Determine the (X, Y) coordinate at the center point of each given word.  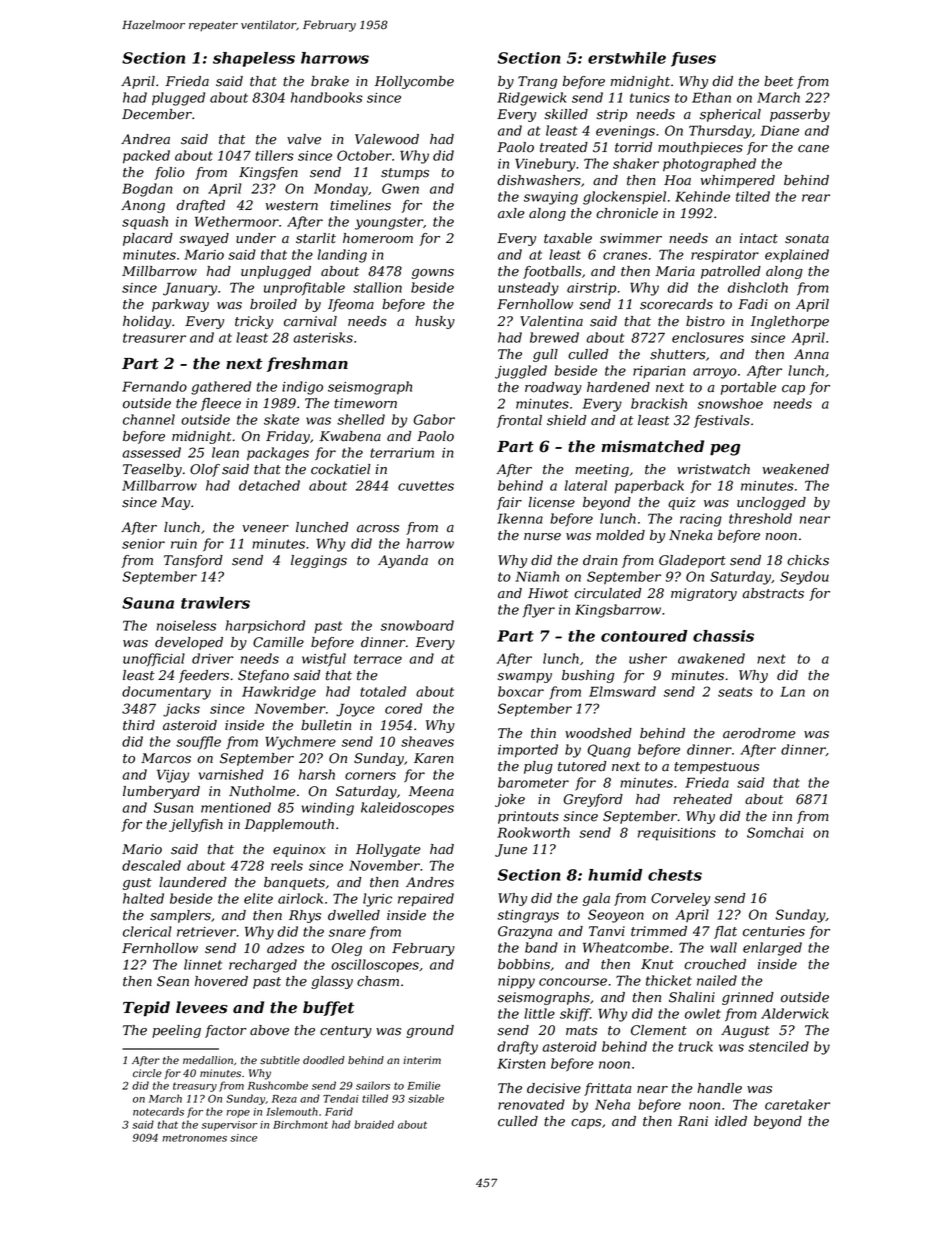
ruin (184, 544)
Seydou (804, 578)
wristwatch (713, 469)
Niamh (537, 576)
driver (212, 658)
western (292, 206)
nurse (542, 537)
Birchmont (300, 1124)
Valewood (387, 139)
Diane (780, 130)
